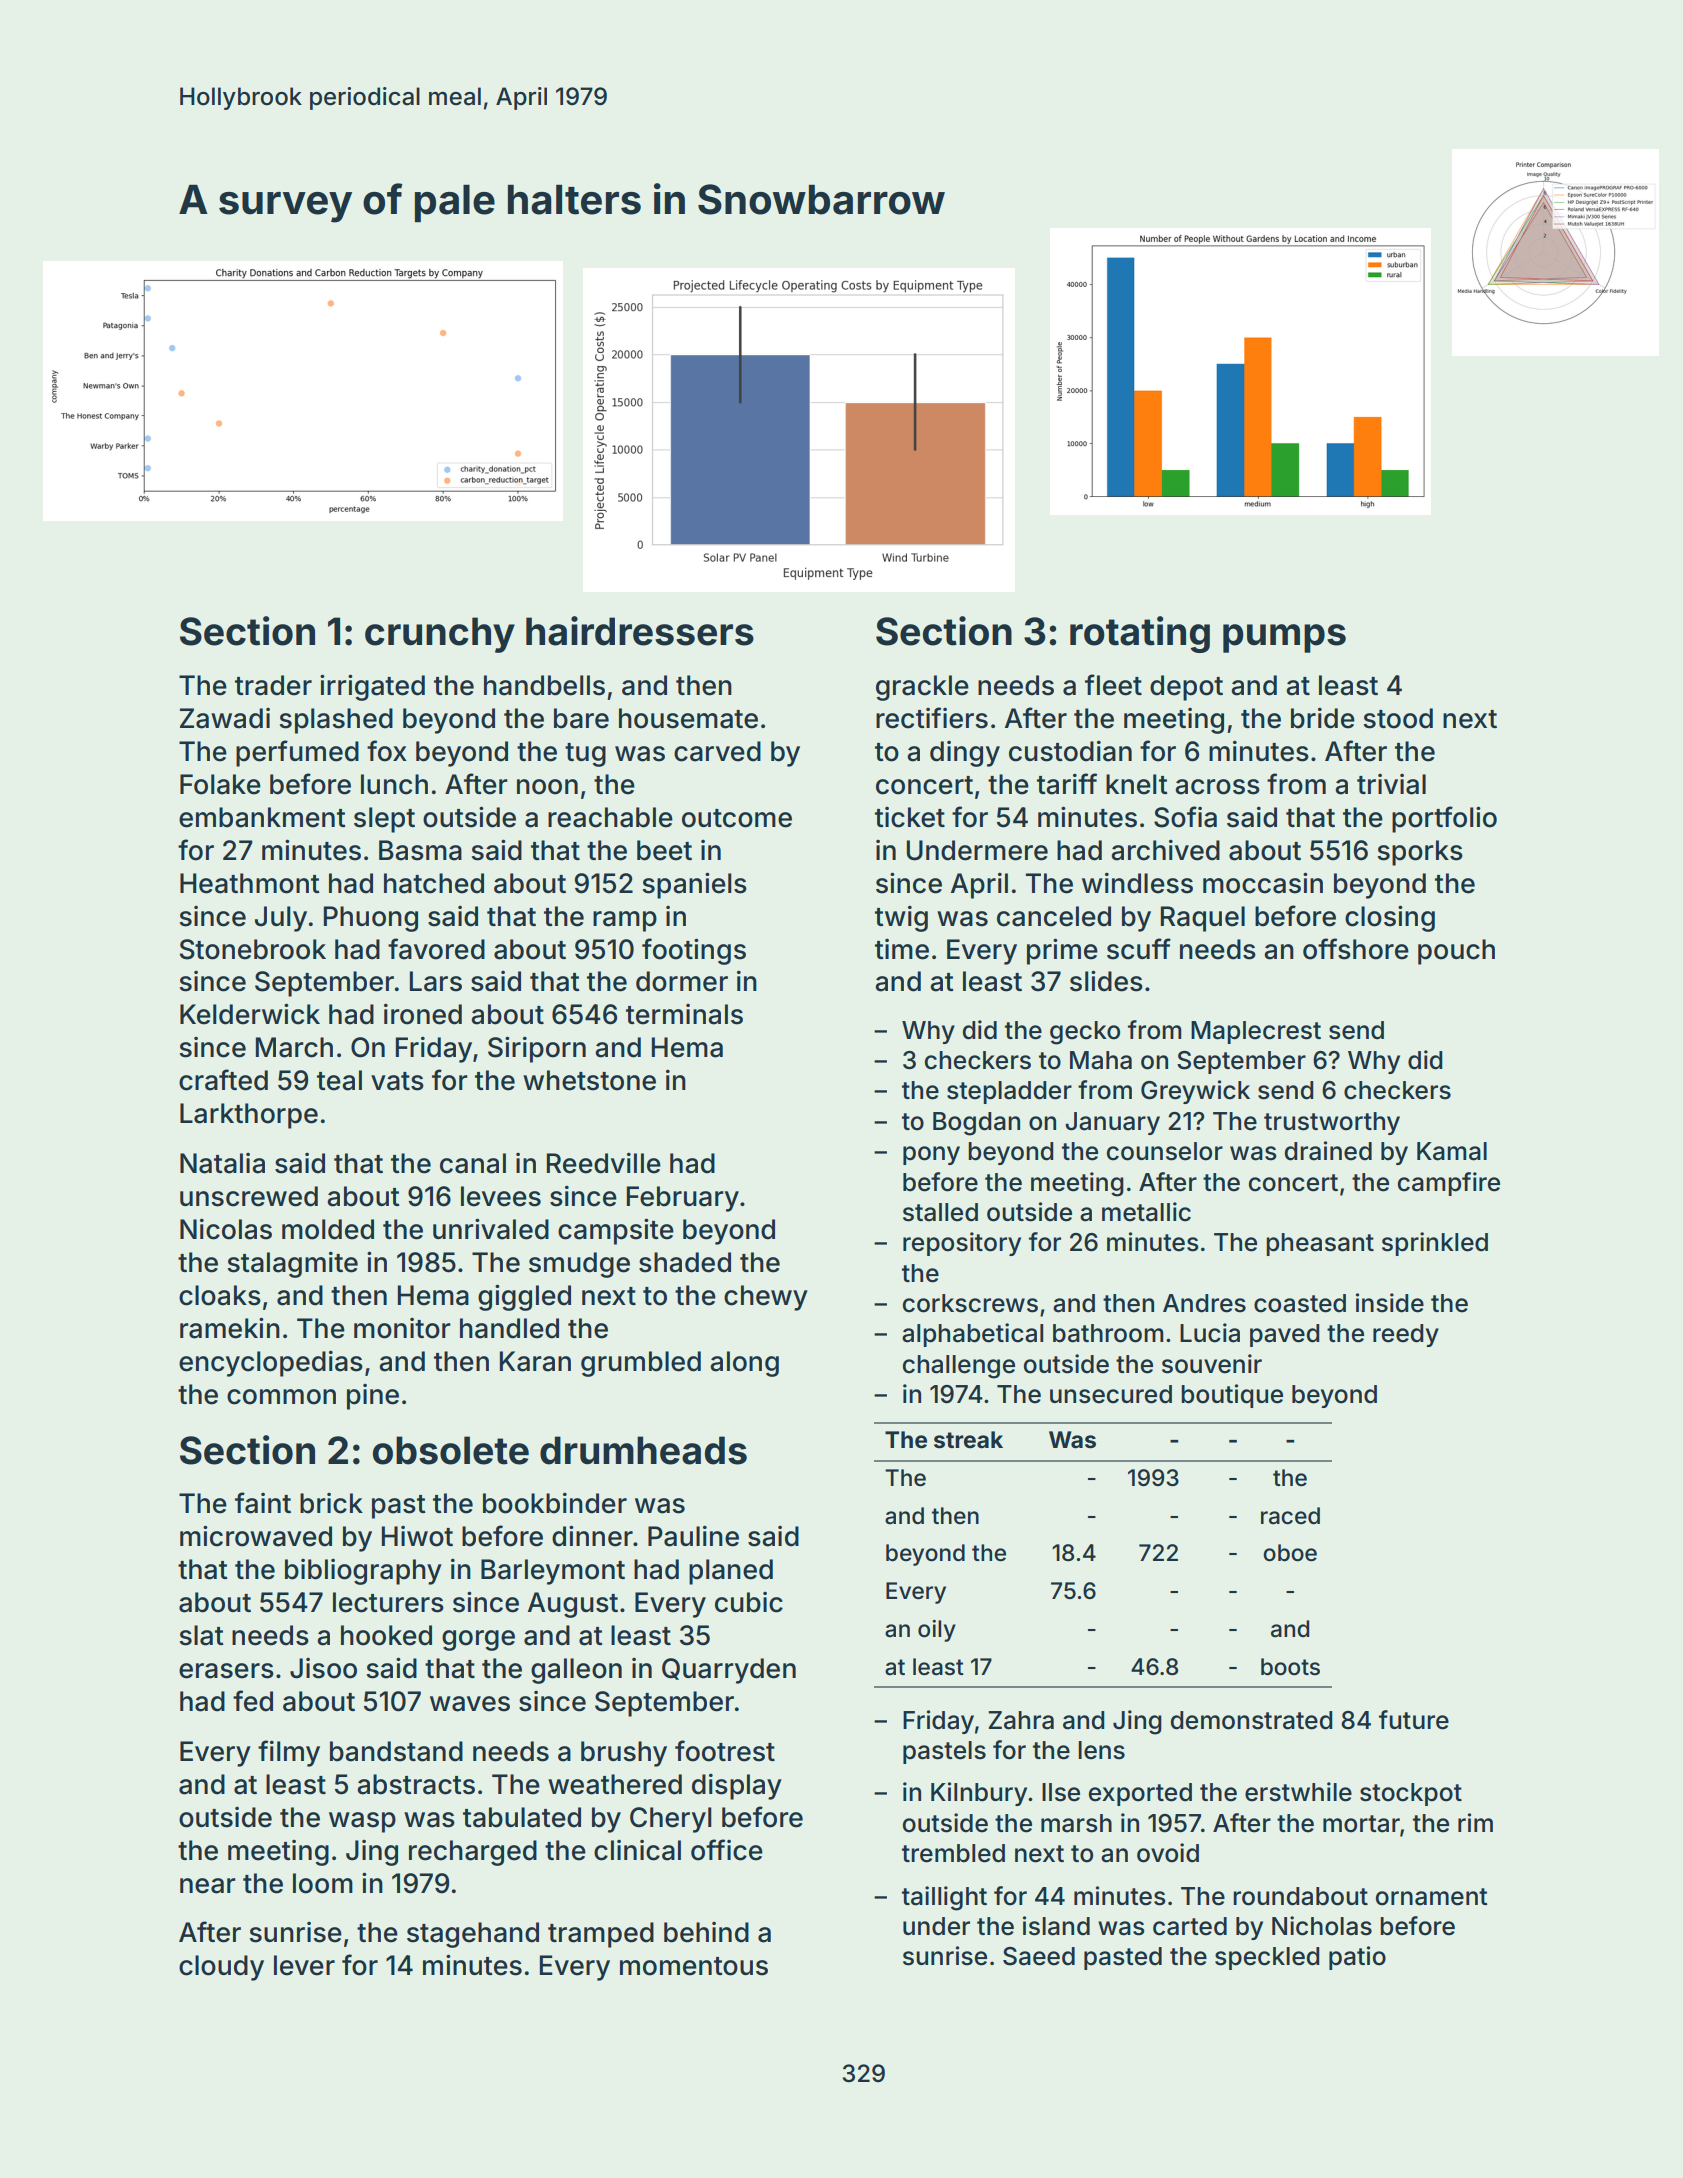 The width and height of the image is (1683, 2178). Describe the element at coordinates (293, 1265) in the image. I see `stalagmite` at that location.
